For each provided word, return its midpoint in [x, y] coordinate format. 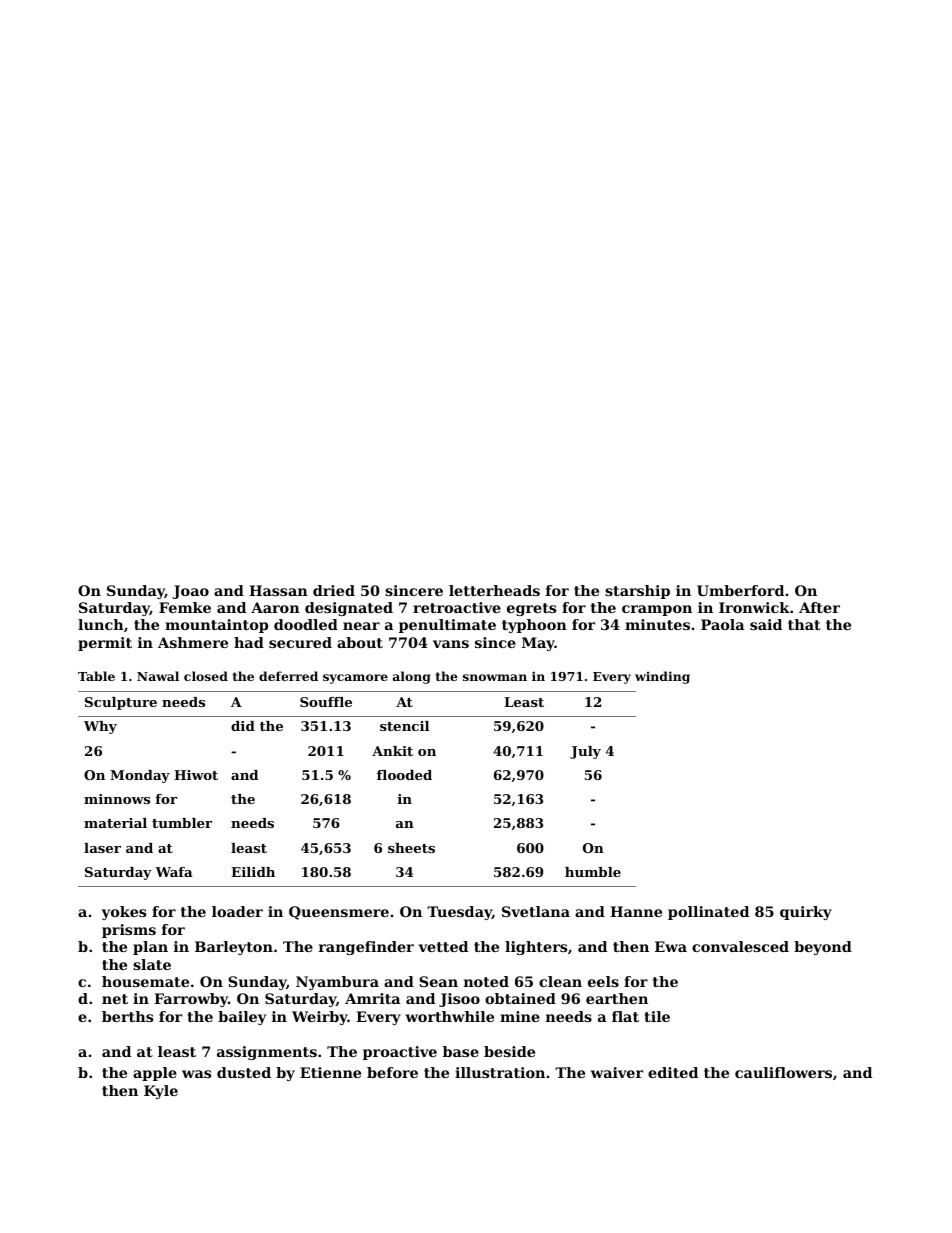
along [412, 677]
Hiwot [196, 775]
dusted [244, 1072]
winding [662, 677]
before [392, 1072]
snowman [495, 677]
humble [593, 872]
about [360, 642]
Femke [185, 607]
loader [237, 911]
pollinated [708, 913]
